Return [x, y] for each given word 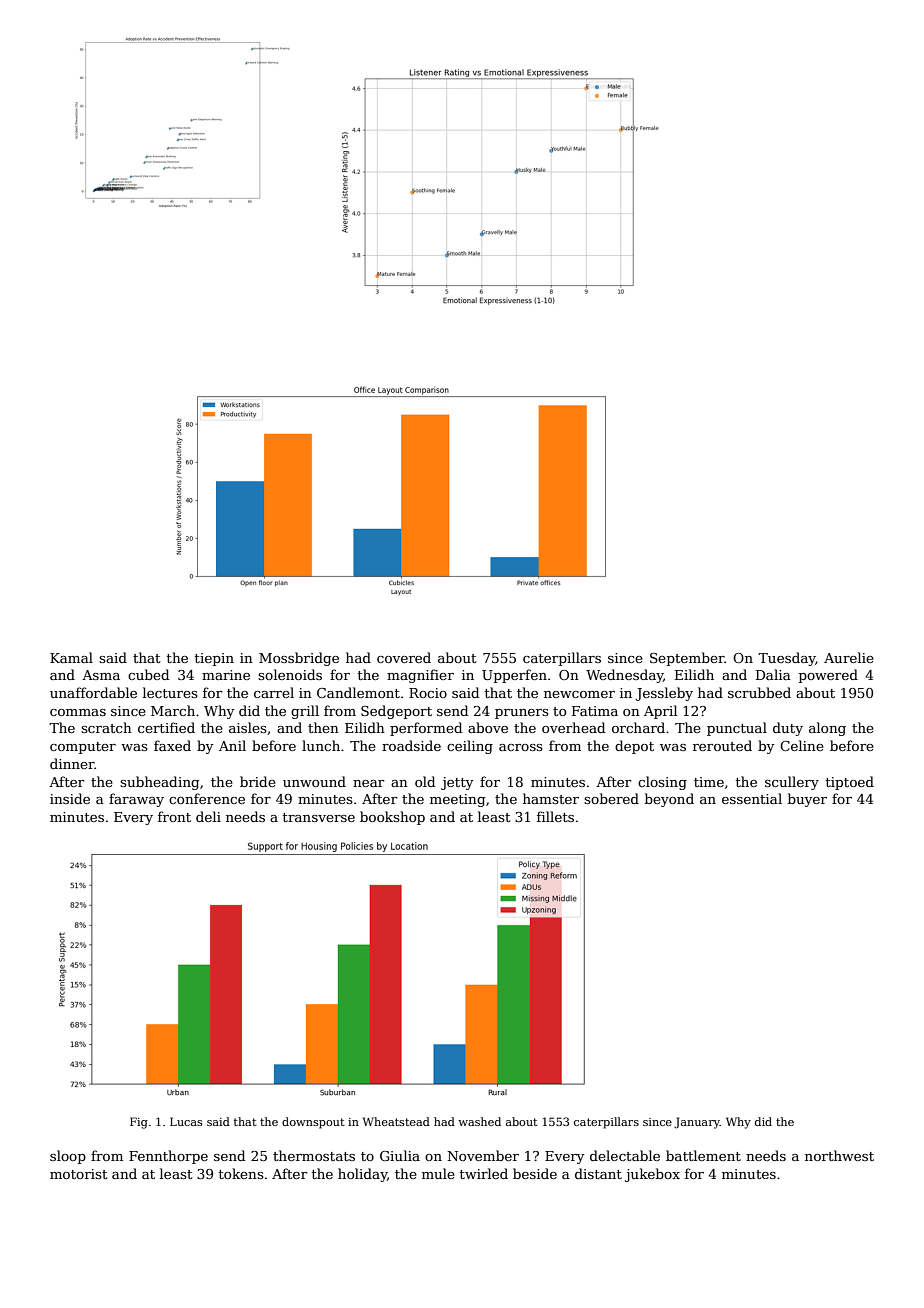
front [174, 816]
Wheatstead [396, 1121]
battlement [703, 1155]
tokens [241, 1173]
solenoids [290, 674]
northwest [839, 1155]
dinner [72, 763]
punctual [737, 729]
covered [404, 657]
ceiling [470, 747]
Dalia [773, 674]
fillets [555, 816]
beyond [669, 800]
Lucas [186, 1121]
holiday [362, 1175]
